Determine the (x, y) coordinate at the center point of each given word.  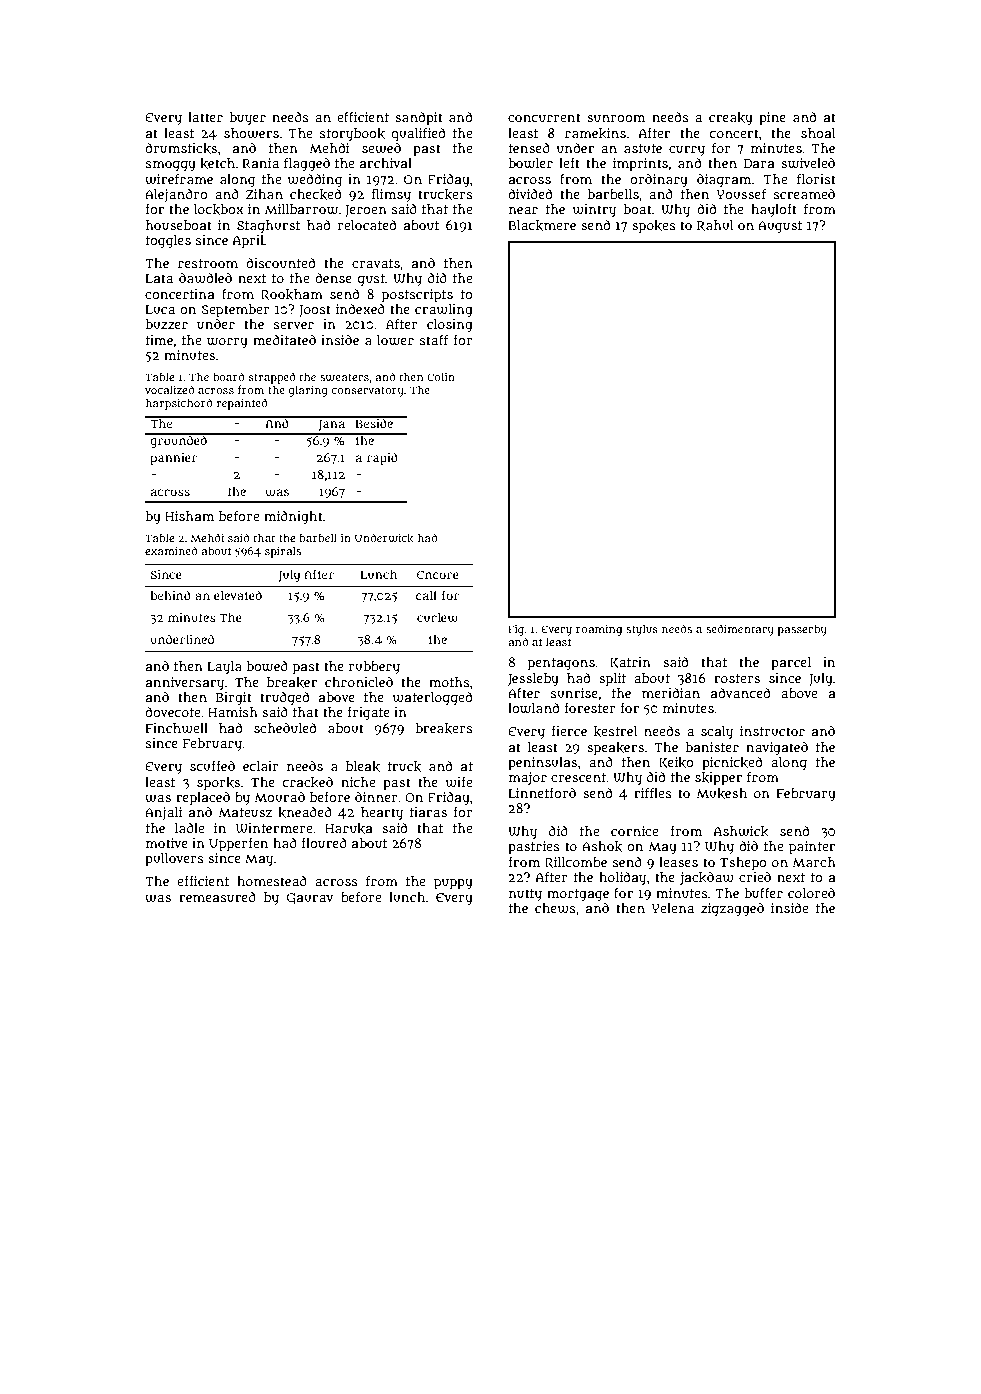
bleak (363, 766)
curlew (437, 617)
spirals (283, 552)
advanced (740, 693)
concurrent (544, 117)
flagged (307, 165)
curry (687, 151)
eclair (261, 766)
